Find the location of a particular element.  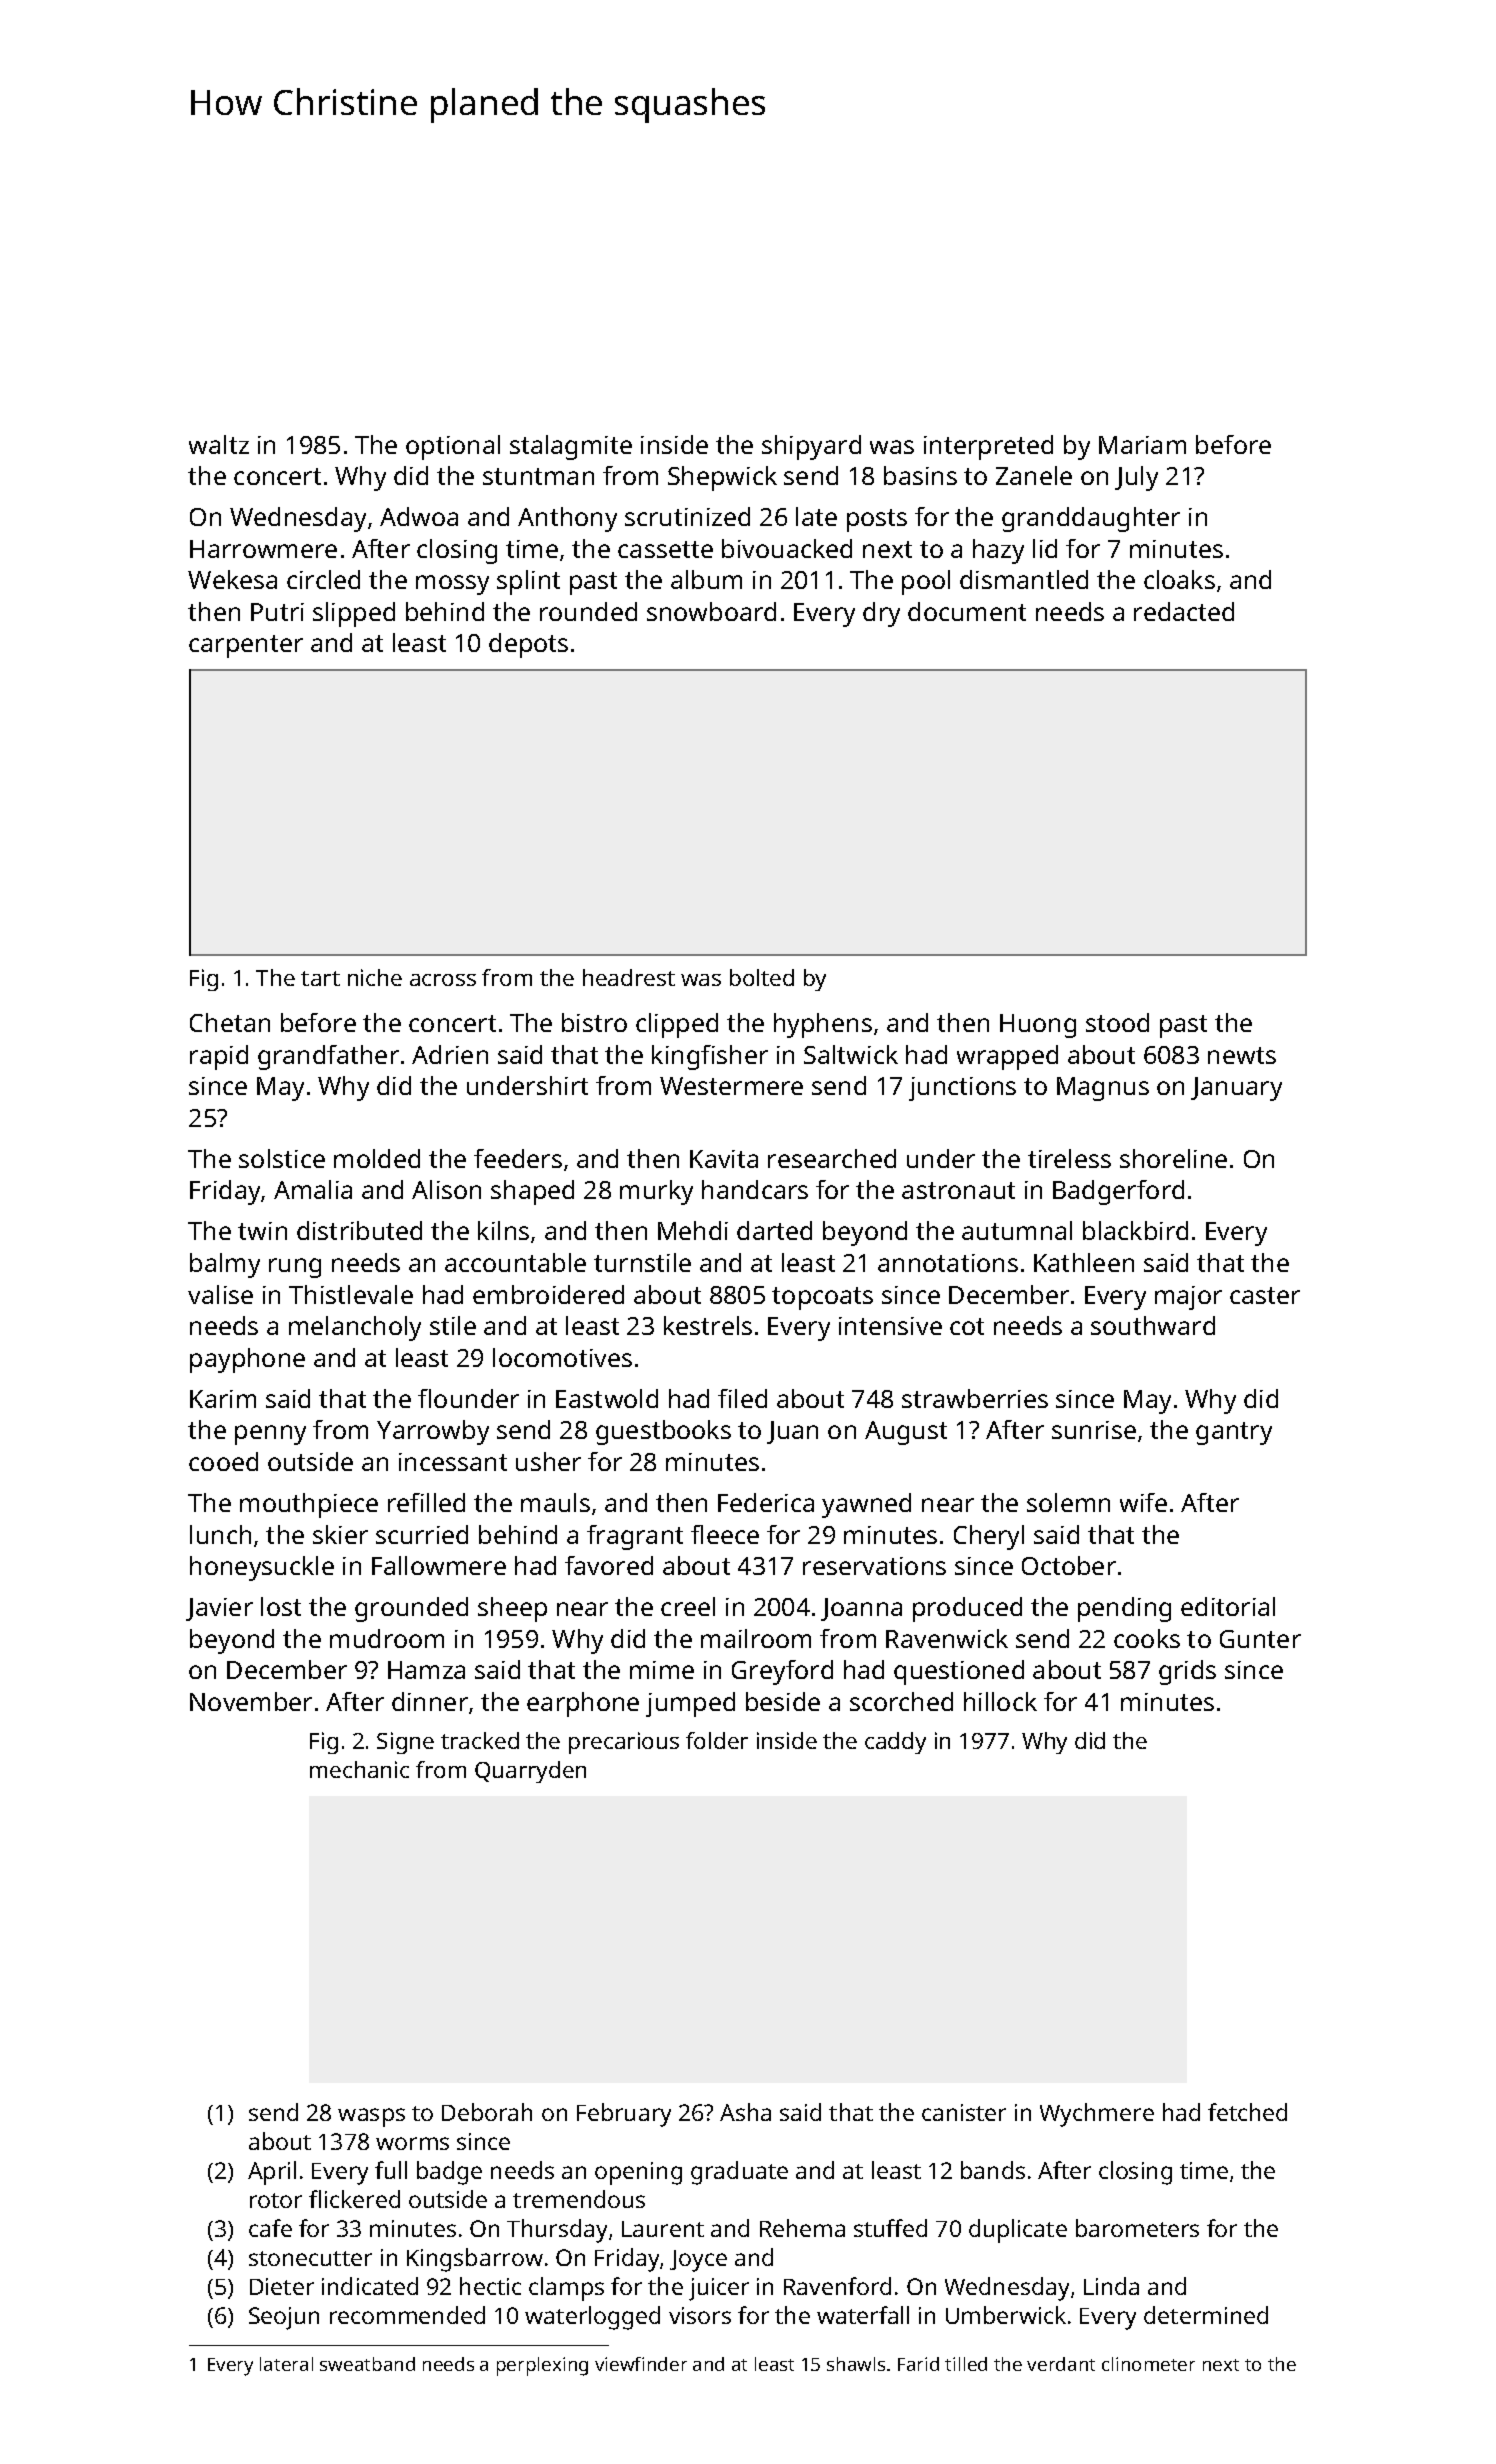

fetched is located at coordinates (1247, 2112).
